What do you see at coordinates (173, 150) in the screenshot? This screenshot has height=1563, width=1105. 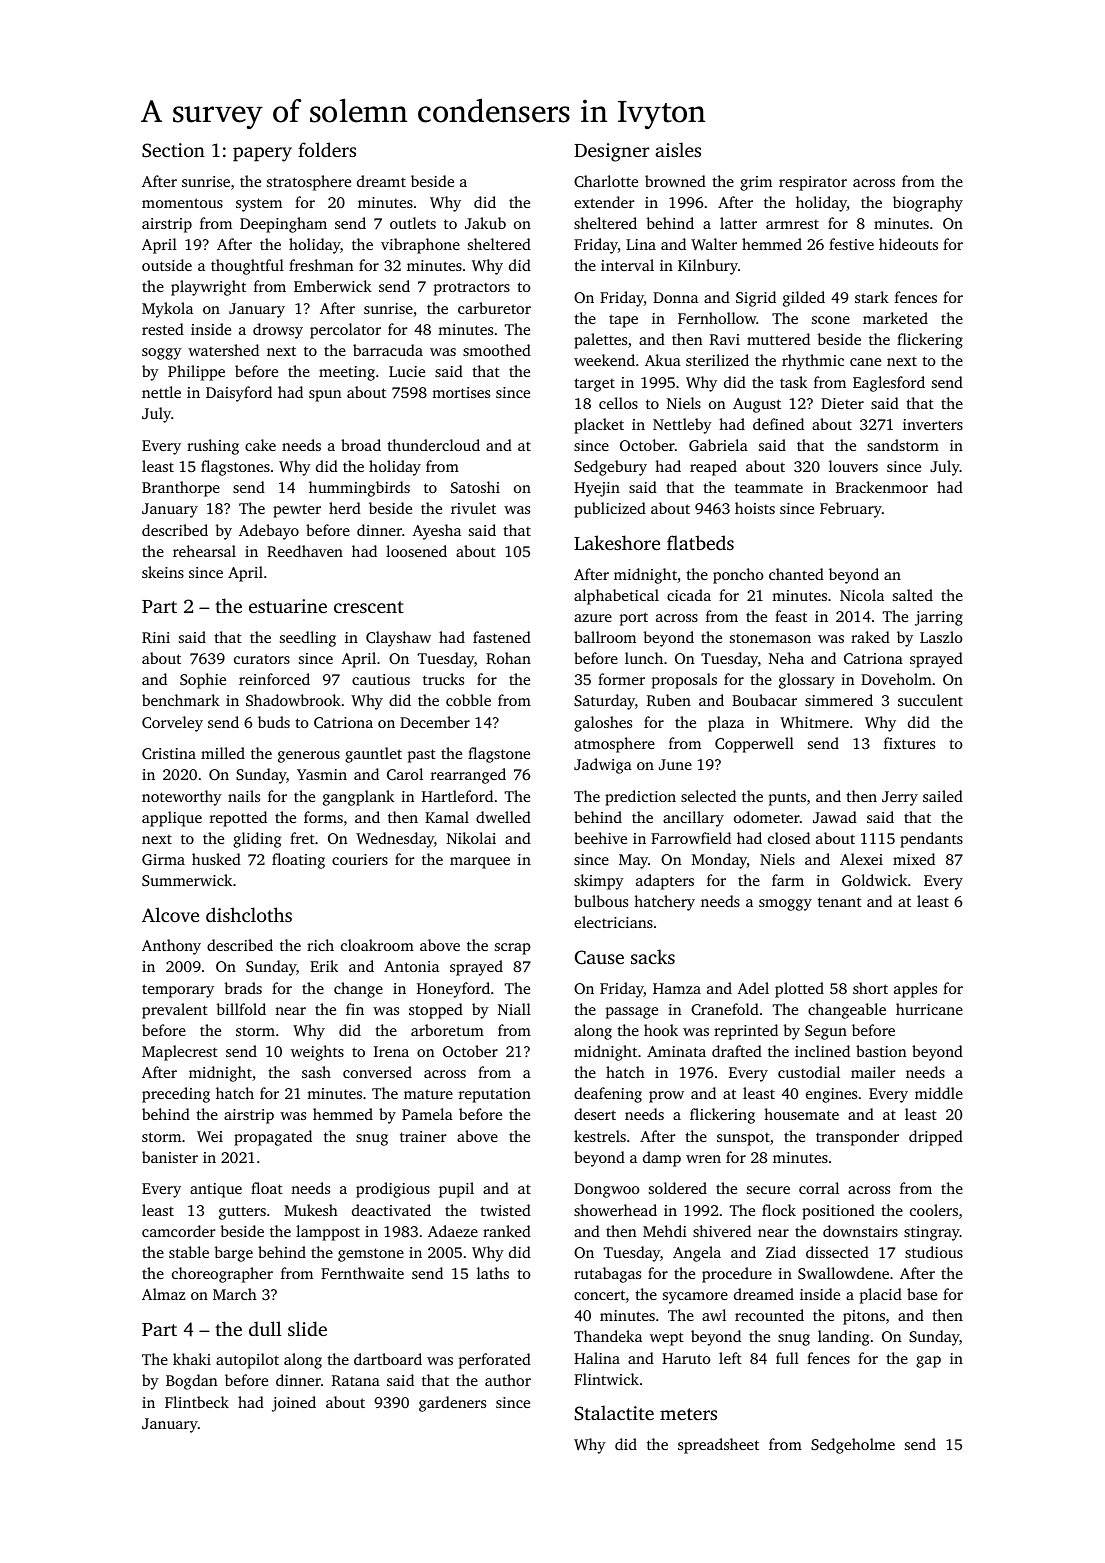 I see `Section` at bounding box center [173, 150].
